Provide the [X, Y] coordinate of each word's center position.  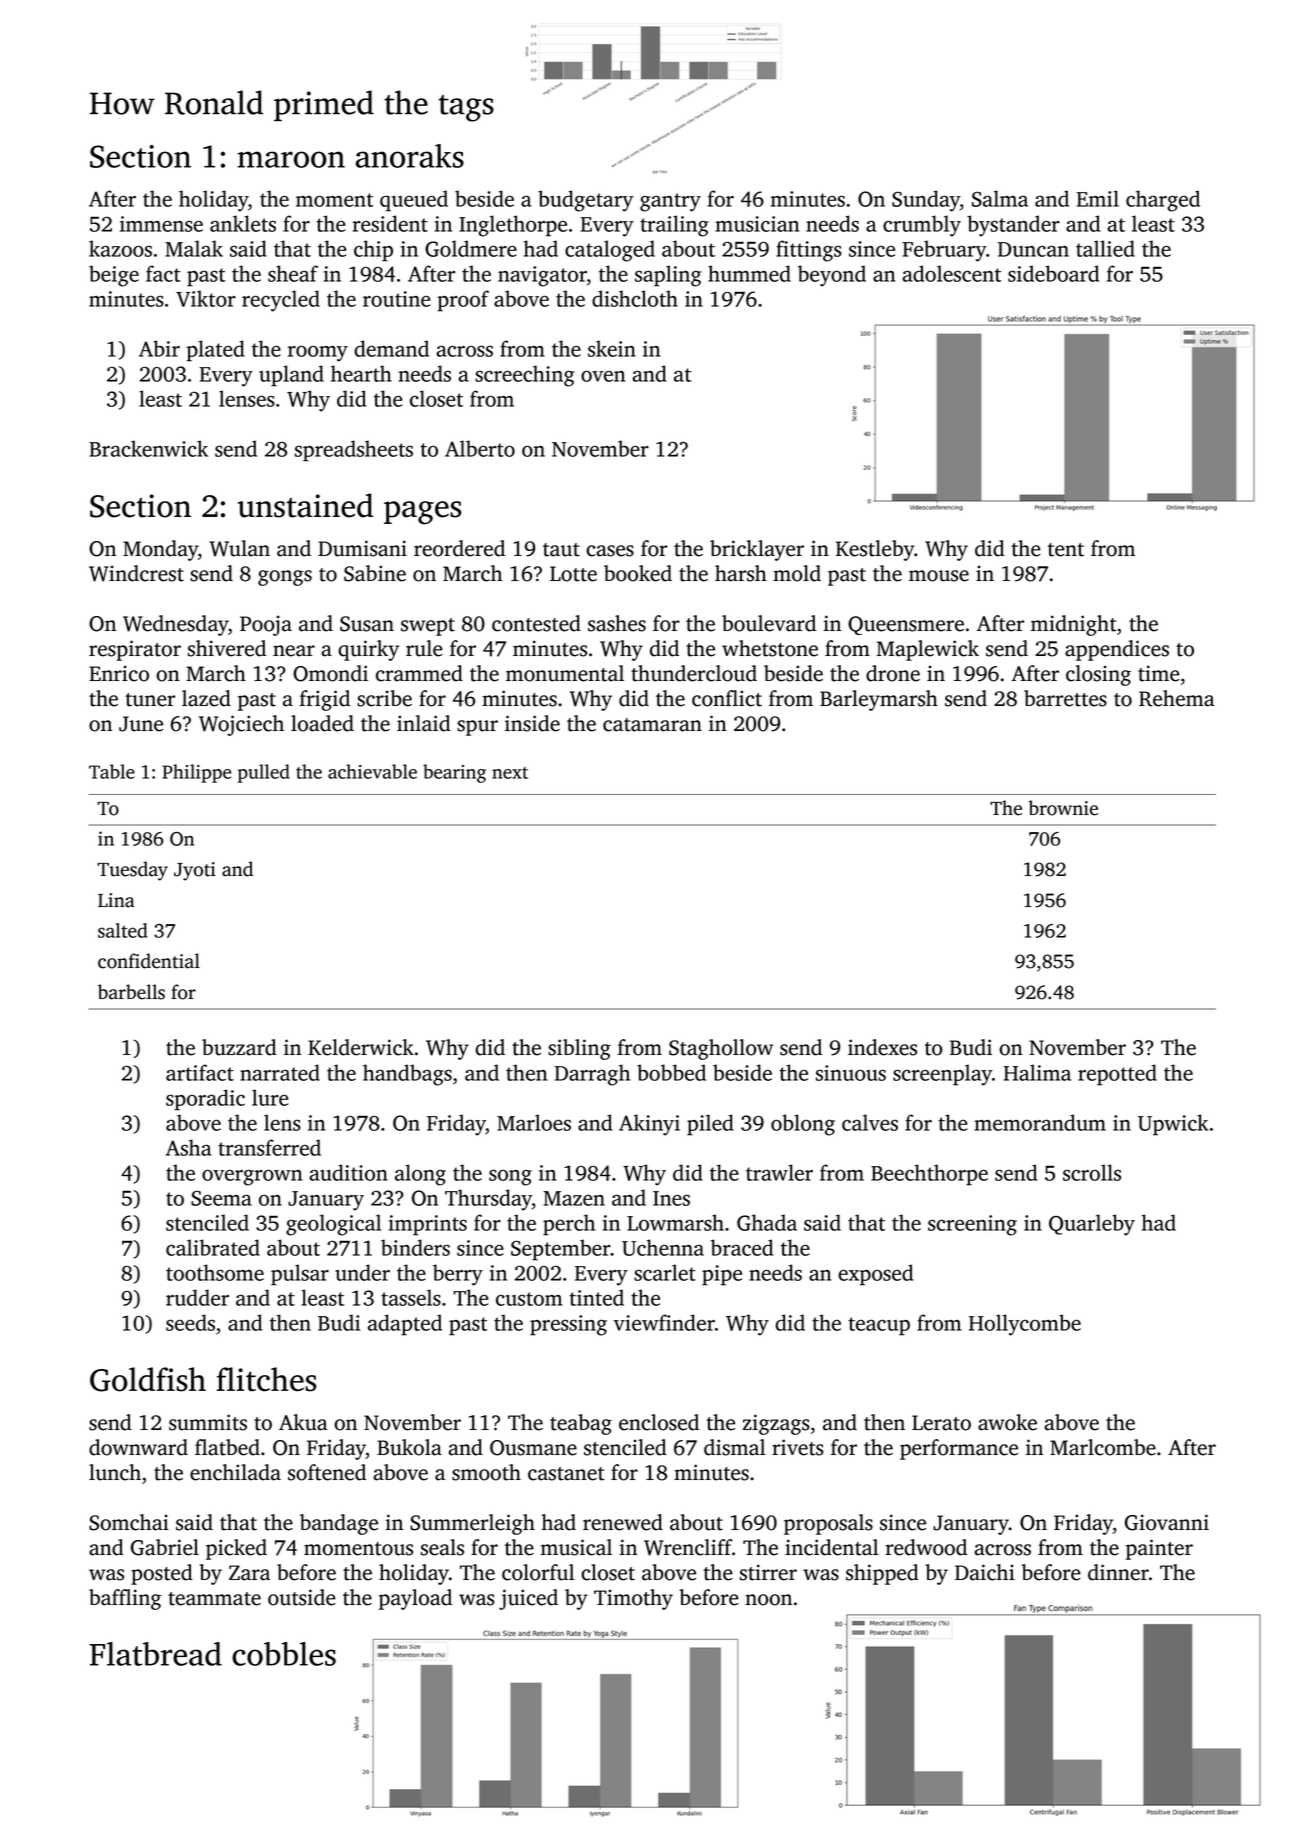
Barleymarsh [879, 700]
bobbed [671, 1072]
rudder [197, 1297]
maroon [291, 159]
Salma [1000, 198]
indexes [882, 1047]
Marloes [534, 1122]
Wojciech [241, 725]
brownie [1063, 808]
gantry [670, 202]
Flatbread [155, 1654]
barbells [131, 992]
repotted [1117, 1075]
